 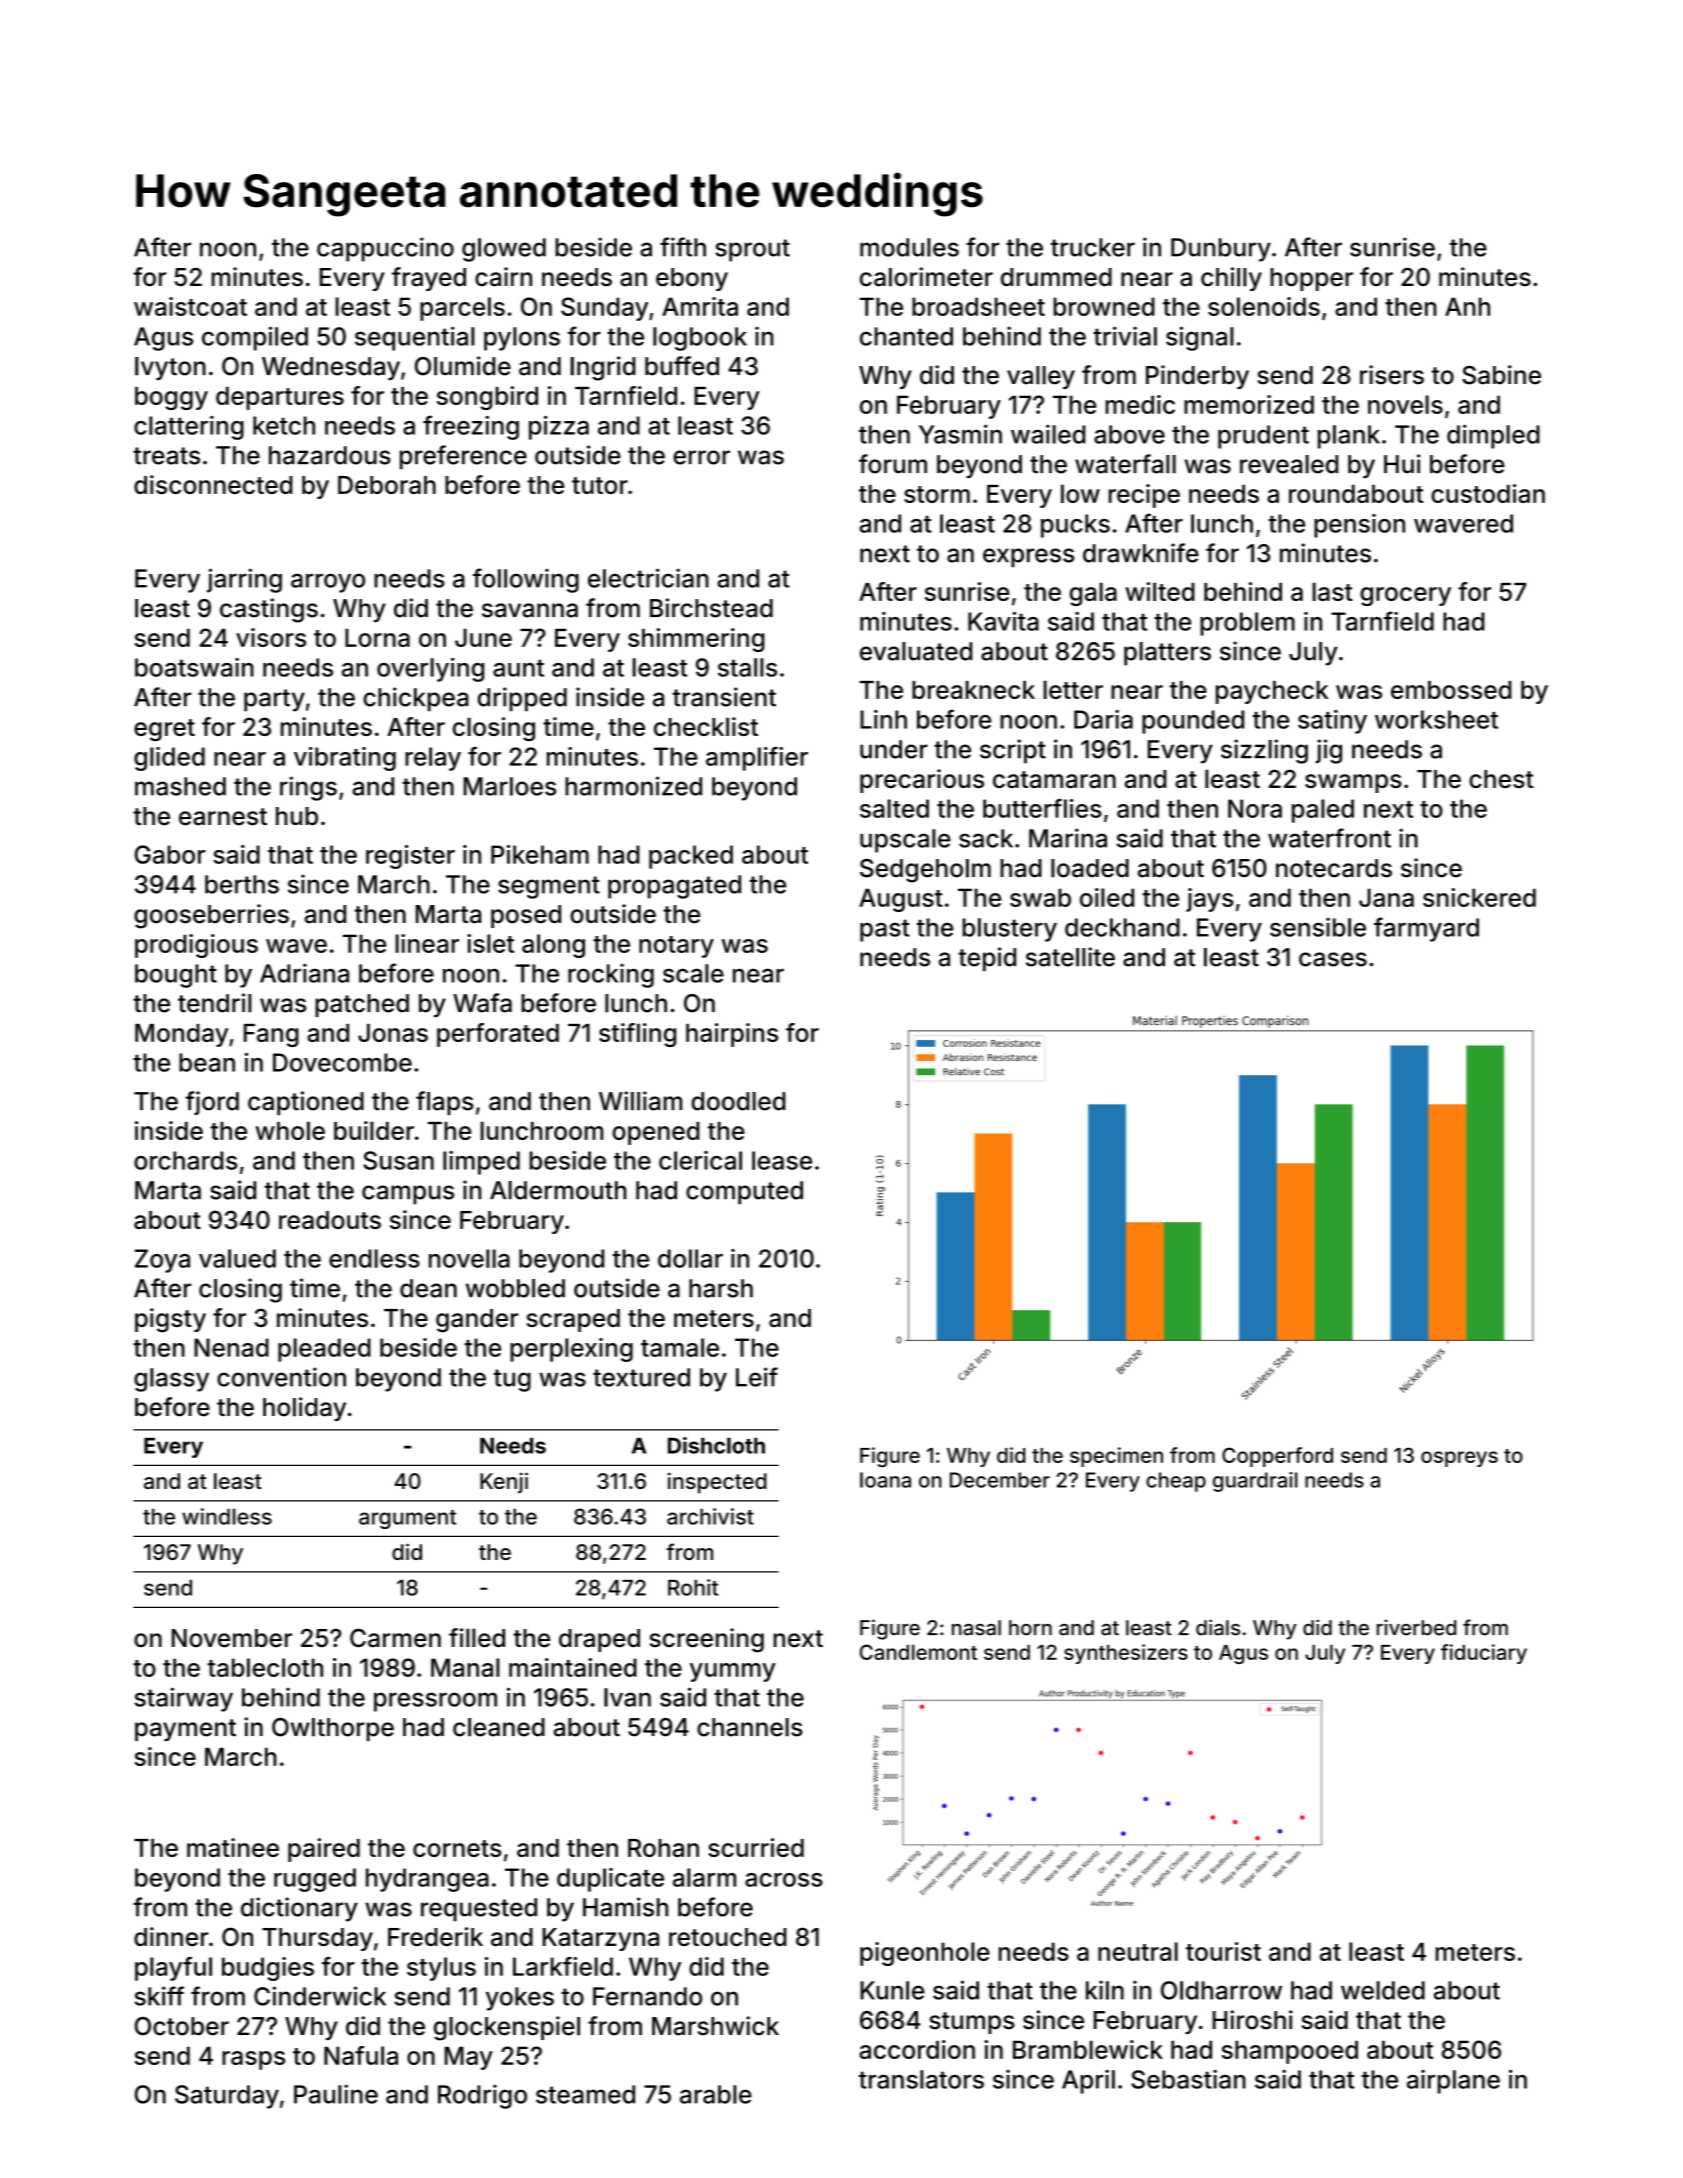 I want to click on stairway, so click(x=183, y=1699).
